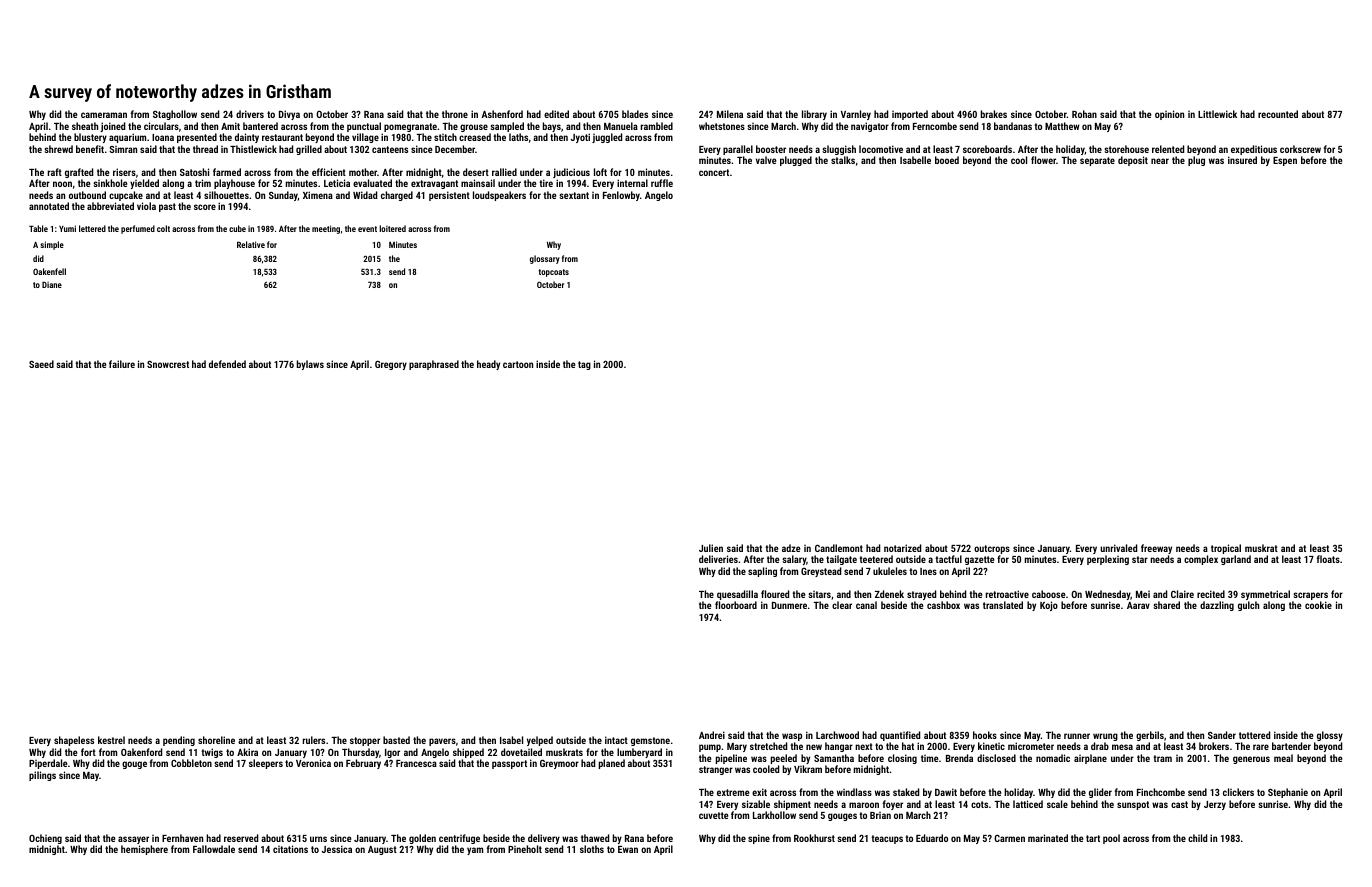 The width and height of the screenshot is (1372, 887). Describe the element at coordinates (1254, 735) in the screenshot. I see `tottered` at that location.
